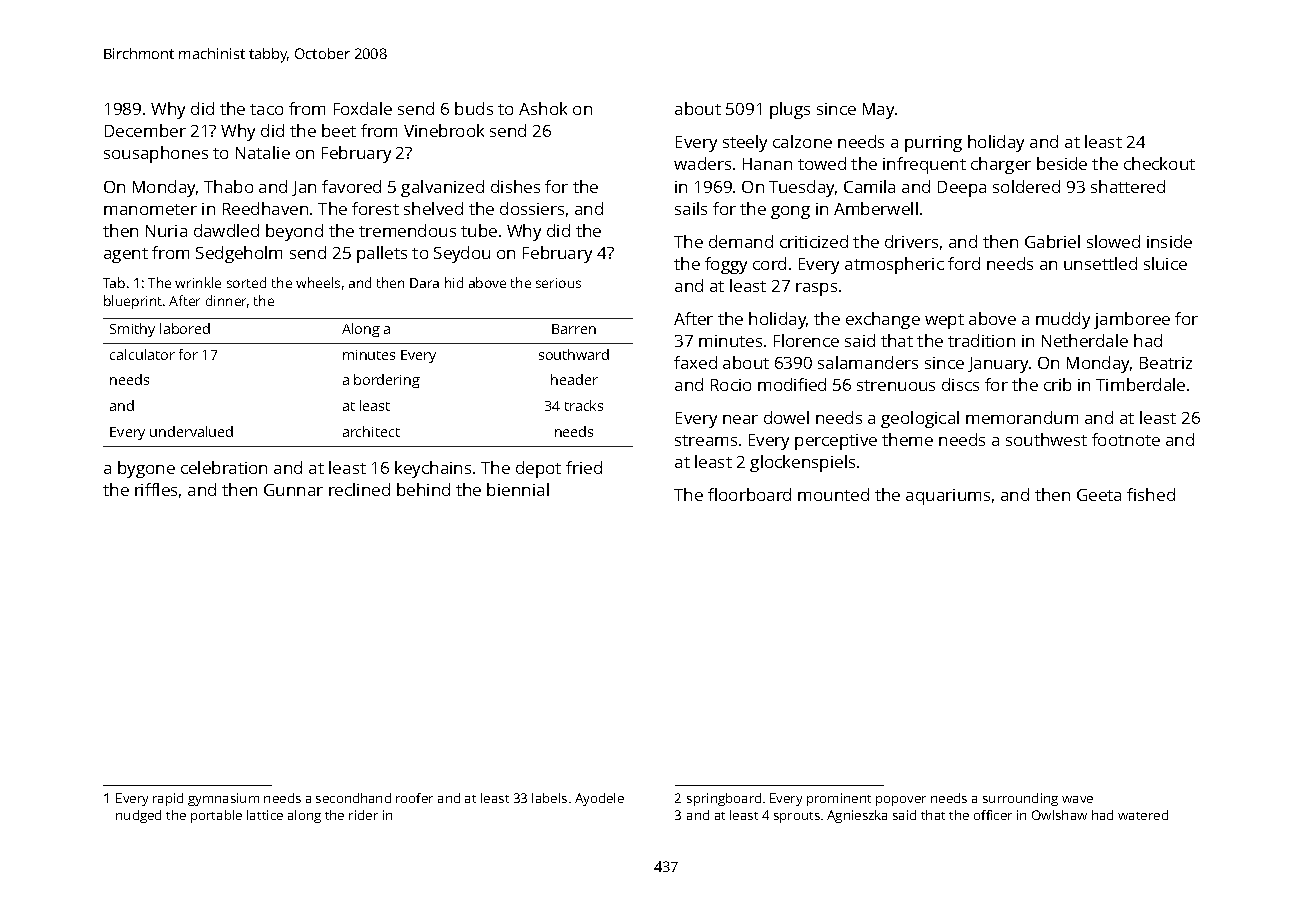 The height and width of the image is (924, 1308). I want to click on aquariums, so click(948, 497).
